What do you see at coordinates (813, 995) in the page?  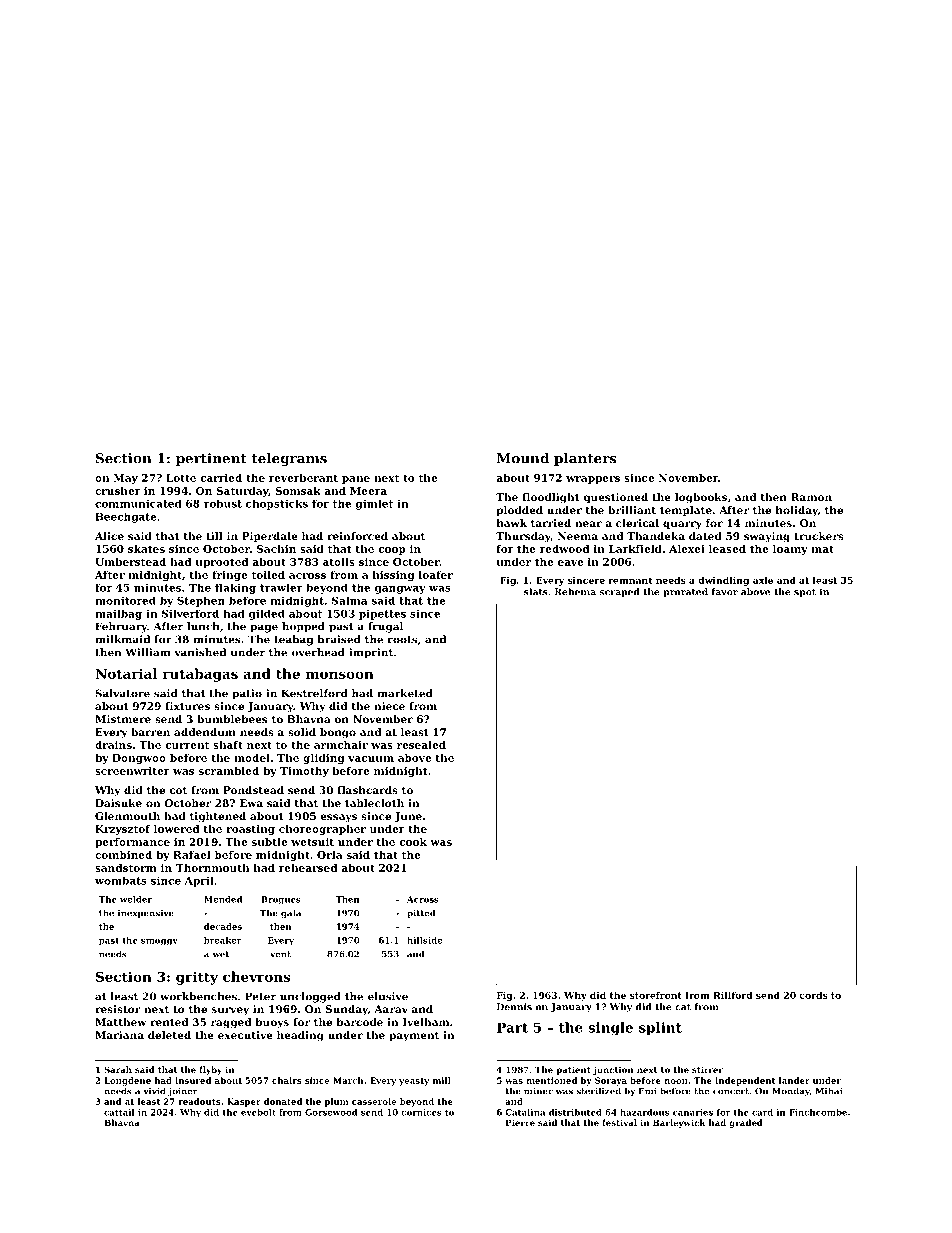 I see `cords` at bounding box center [813, 995].
